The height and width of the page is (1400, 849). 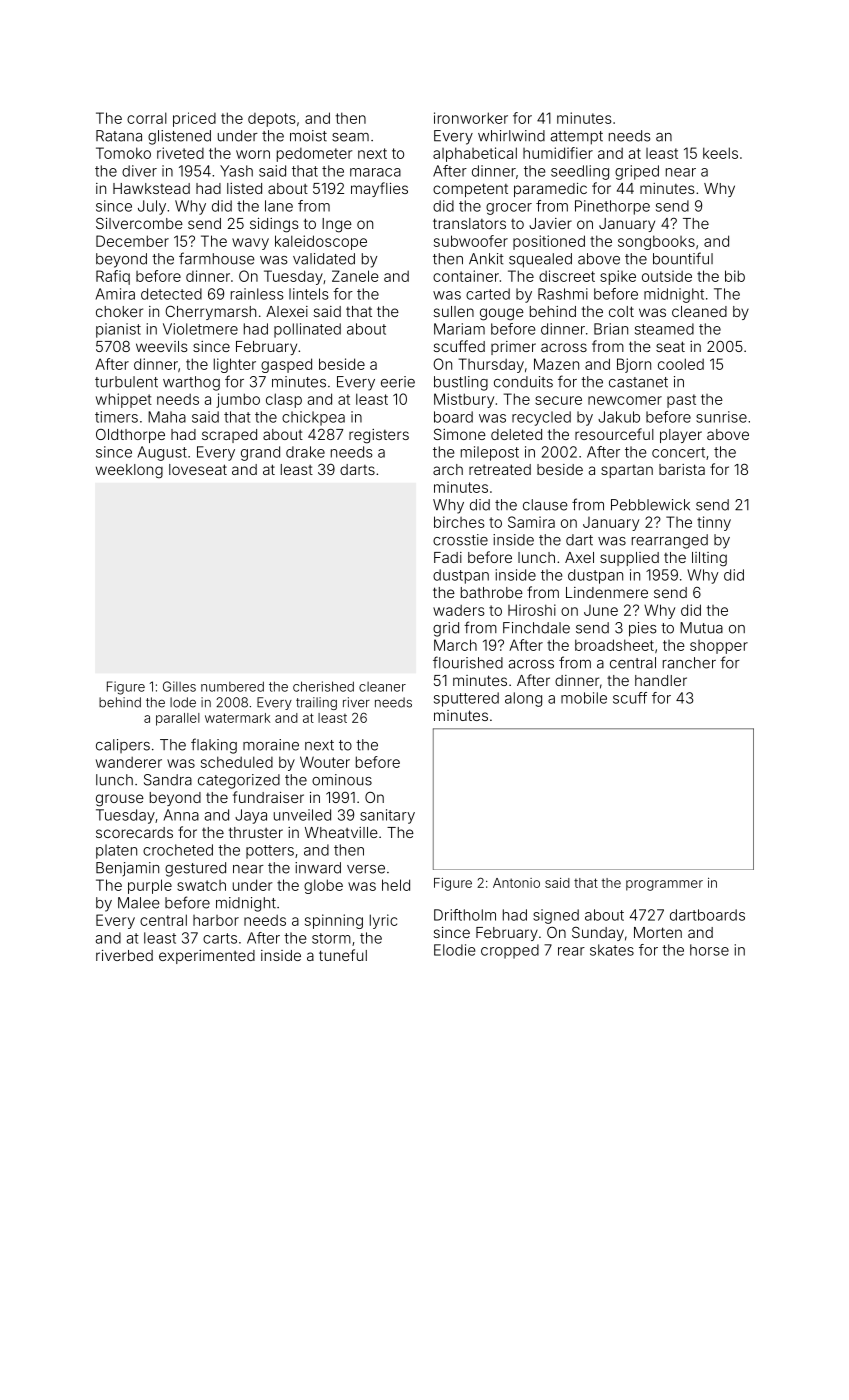 I want to click on Pebblewick, so click(x=650, y=505).
